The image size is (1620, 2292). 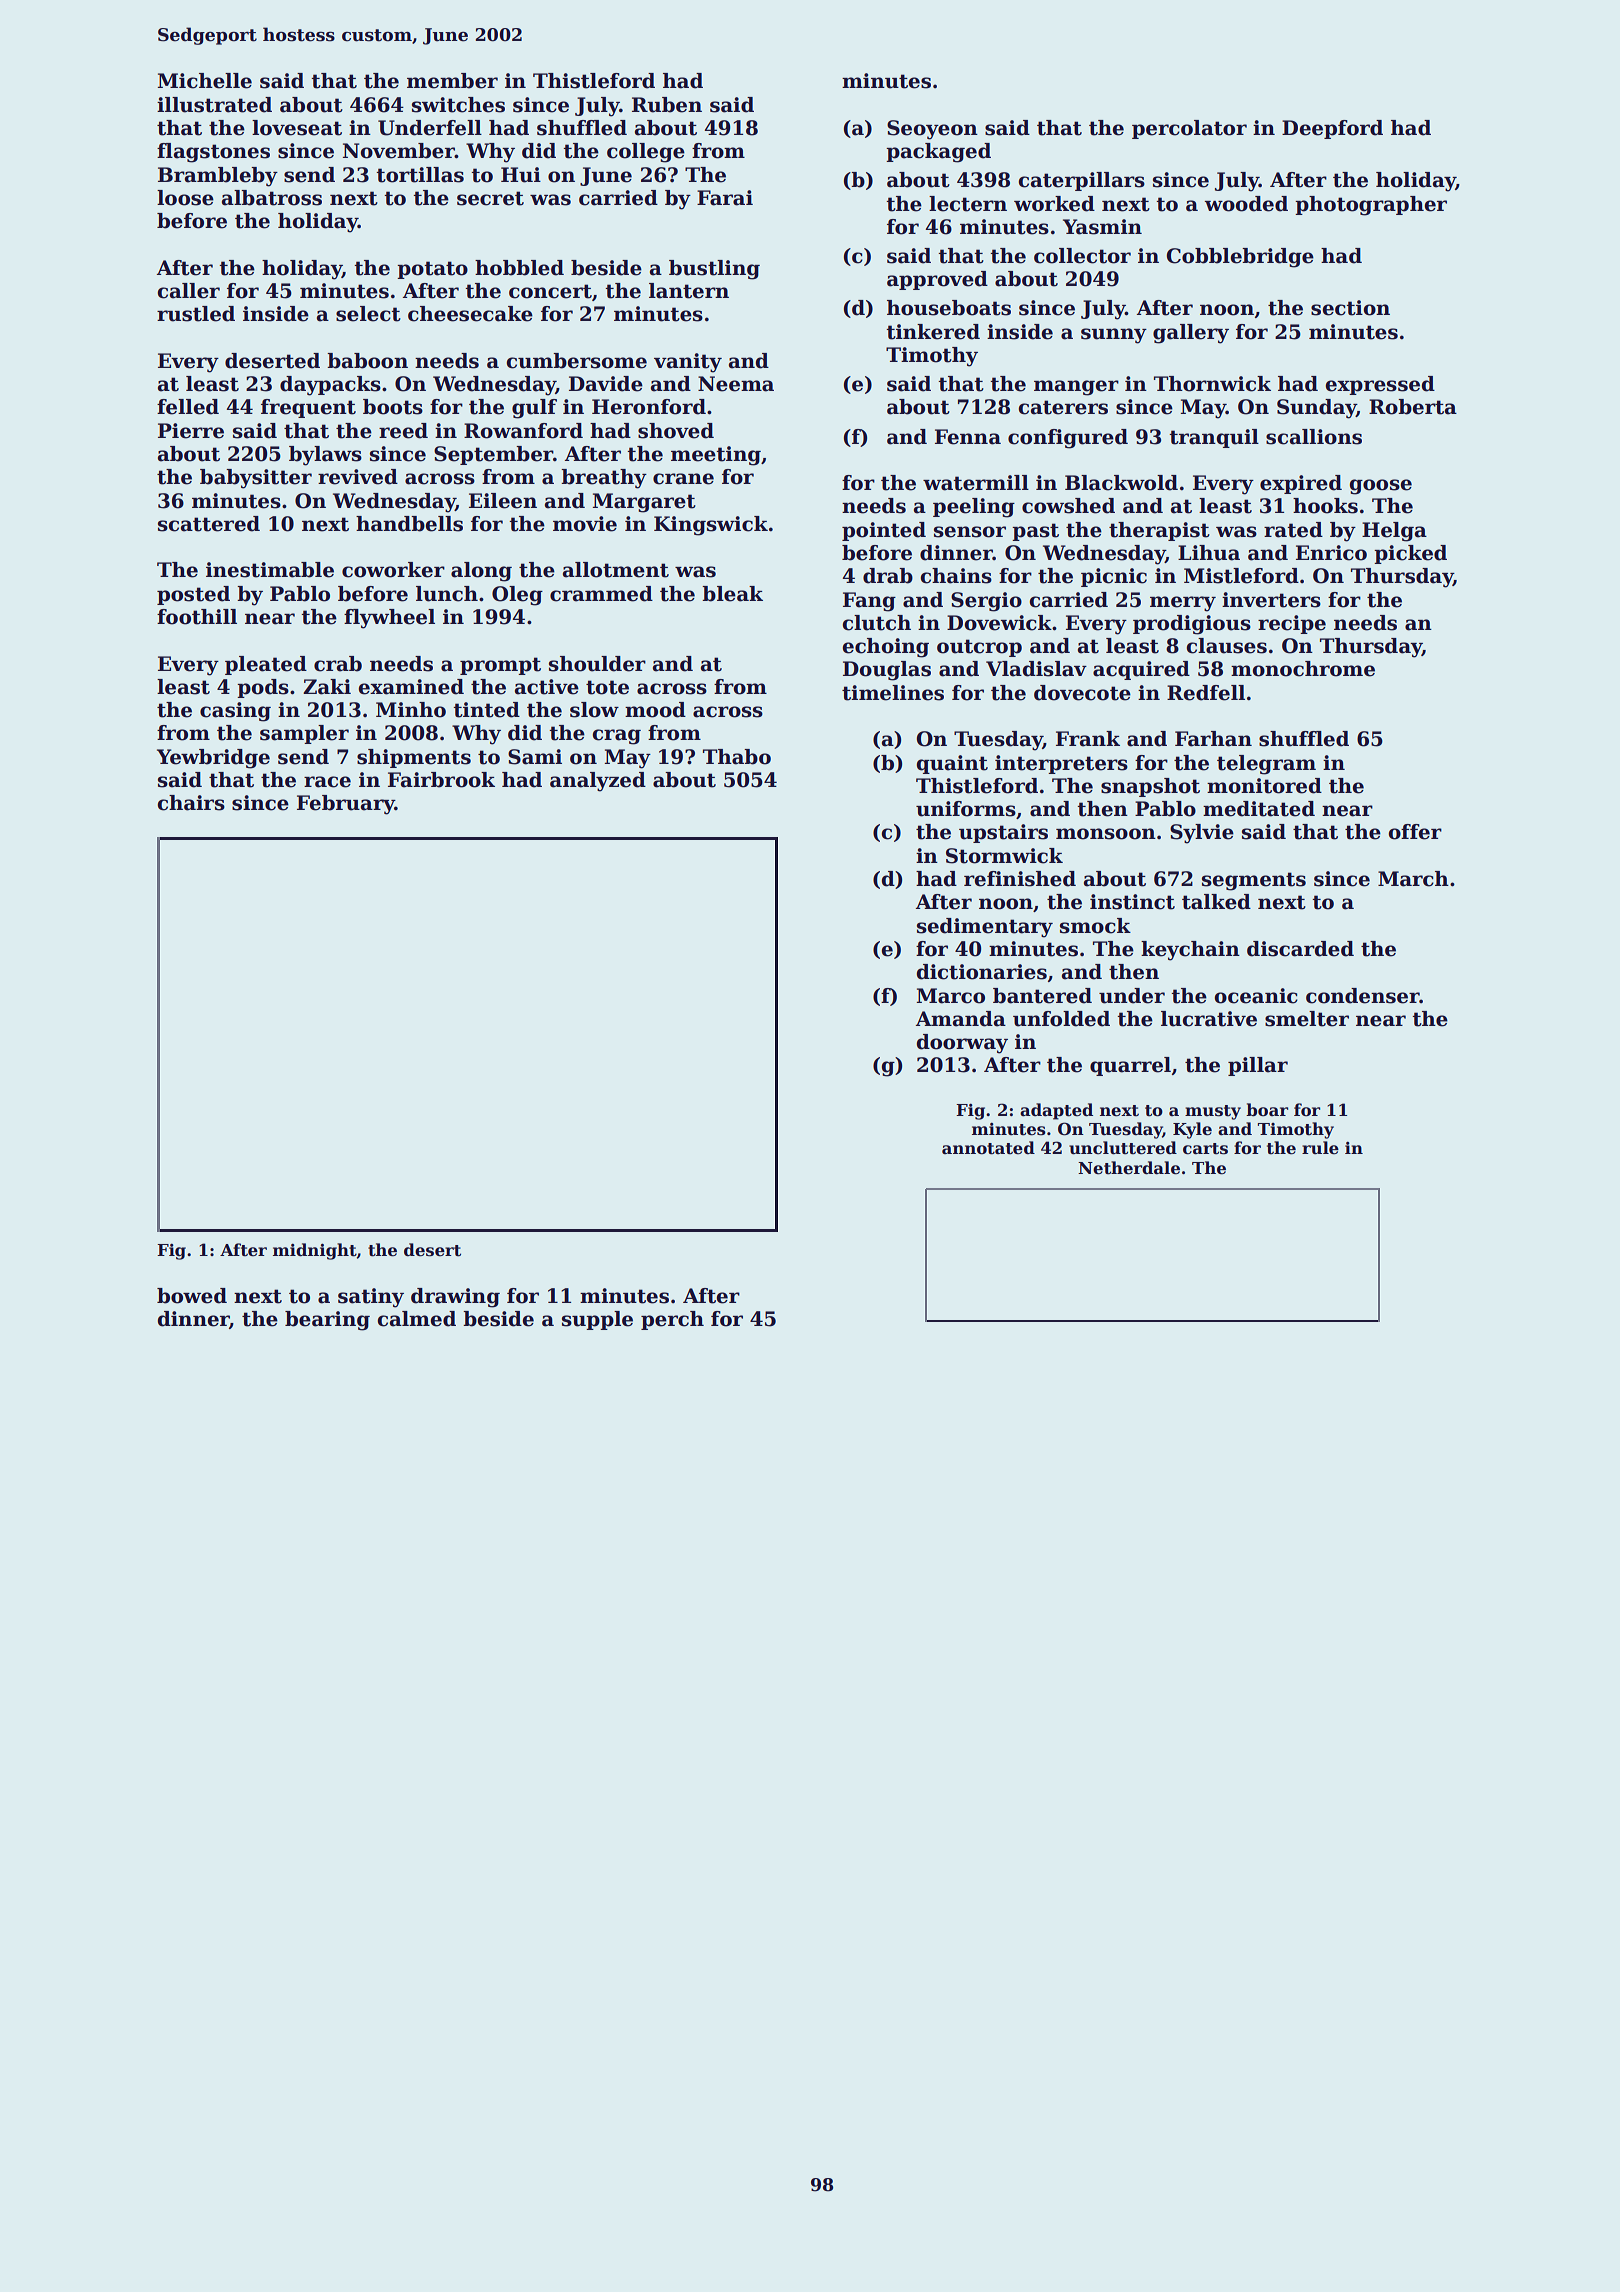 What do you see at coordinates (393, 570) in the screenshot?
I see `coworker` at bounding box center [393, 570].
